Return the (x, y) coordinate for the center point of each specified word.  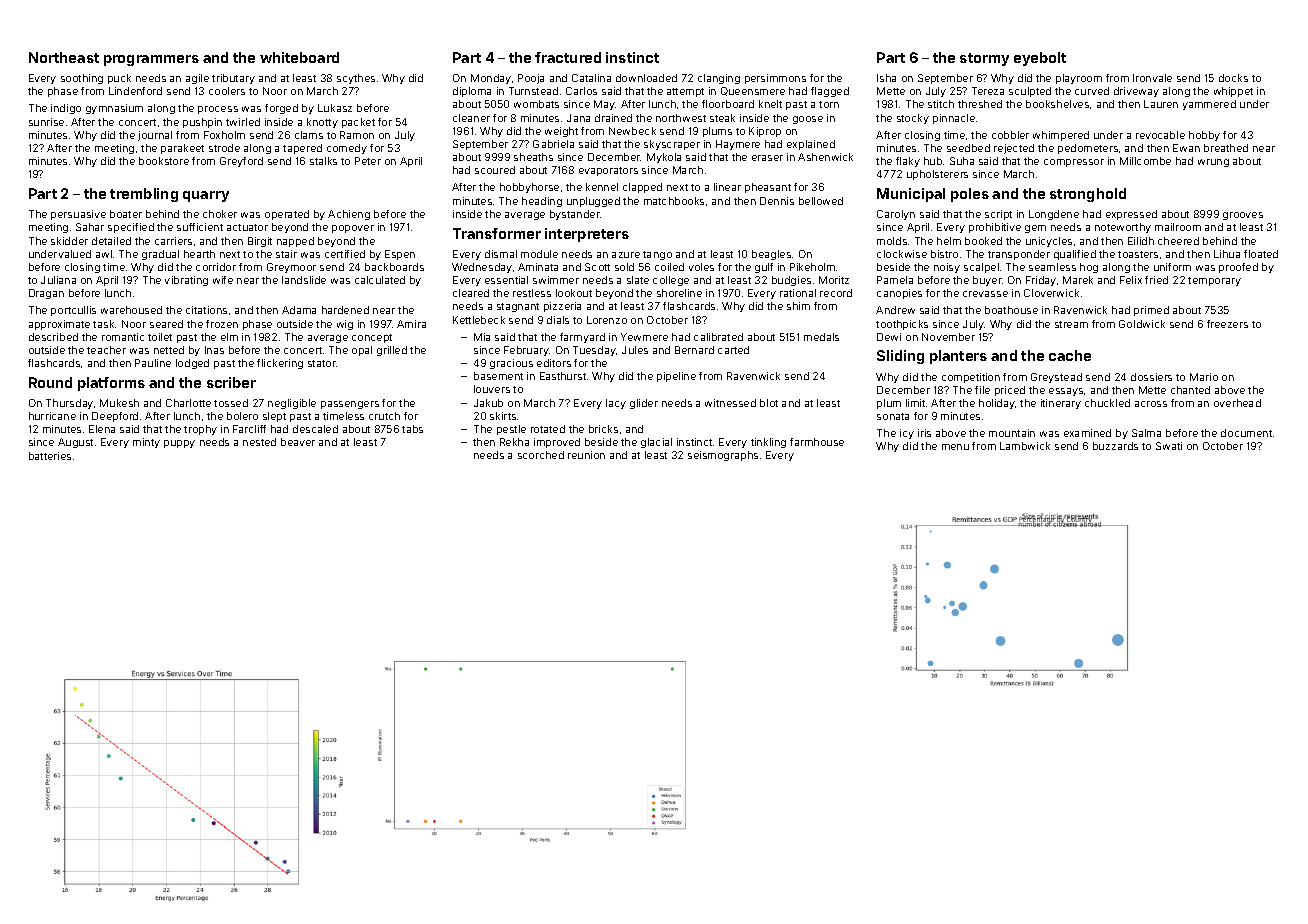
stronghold (1088, 195)
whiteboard (299, 57)
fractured (568, 57)
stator (322, 363)
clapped (642, 188)
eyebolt (1040, 59)
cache (1070, 355)
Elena (102, 429)
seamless (1052, 267)
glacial (656, 443)
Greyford (241, 162)
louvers (492, 389)
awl (104, 254)
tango (657, 255)
